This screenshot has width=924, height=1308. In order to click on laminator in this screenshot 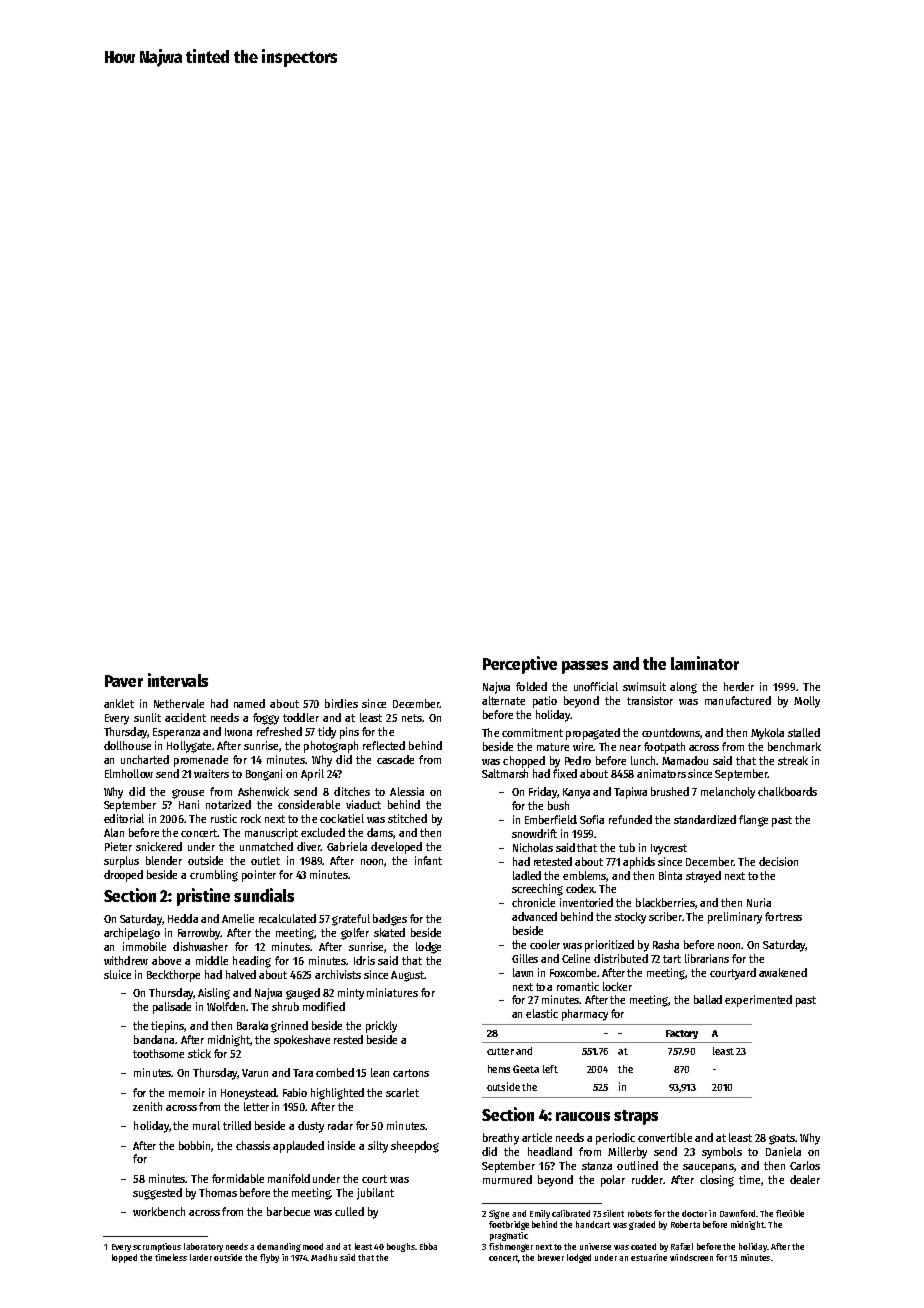, I will do `click(705, 663)`.
